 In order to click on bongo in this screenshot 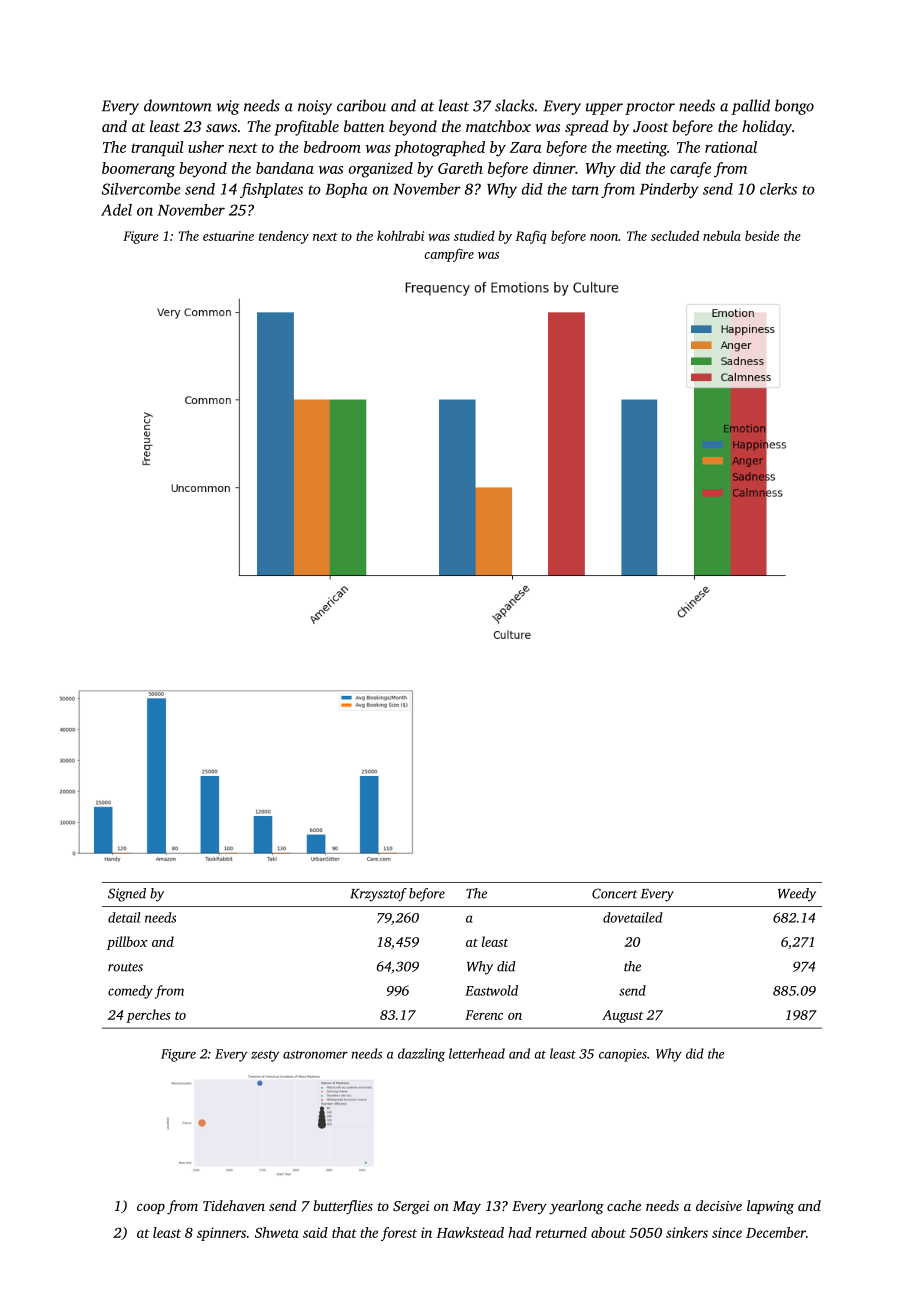, I will do `click(794, 107)`.
